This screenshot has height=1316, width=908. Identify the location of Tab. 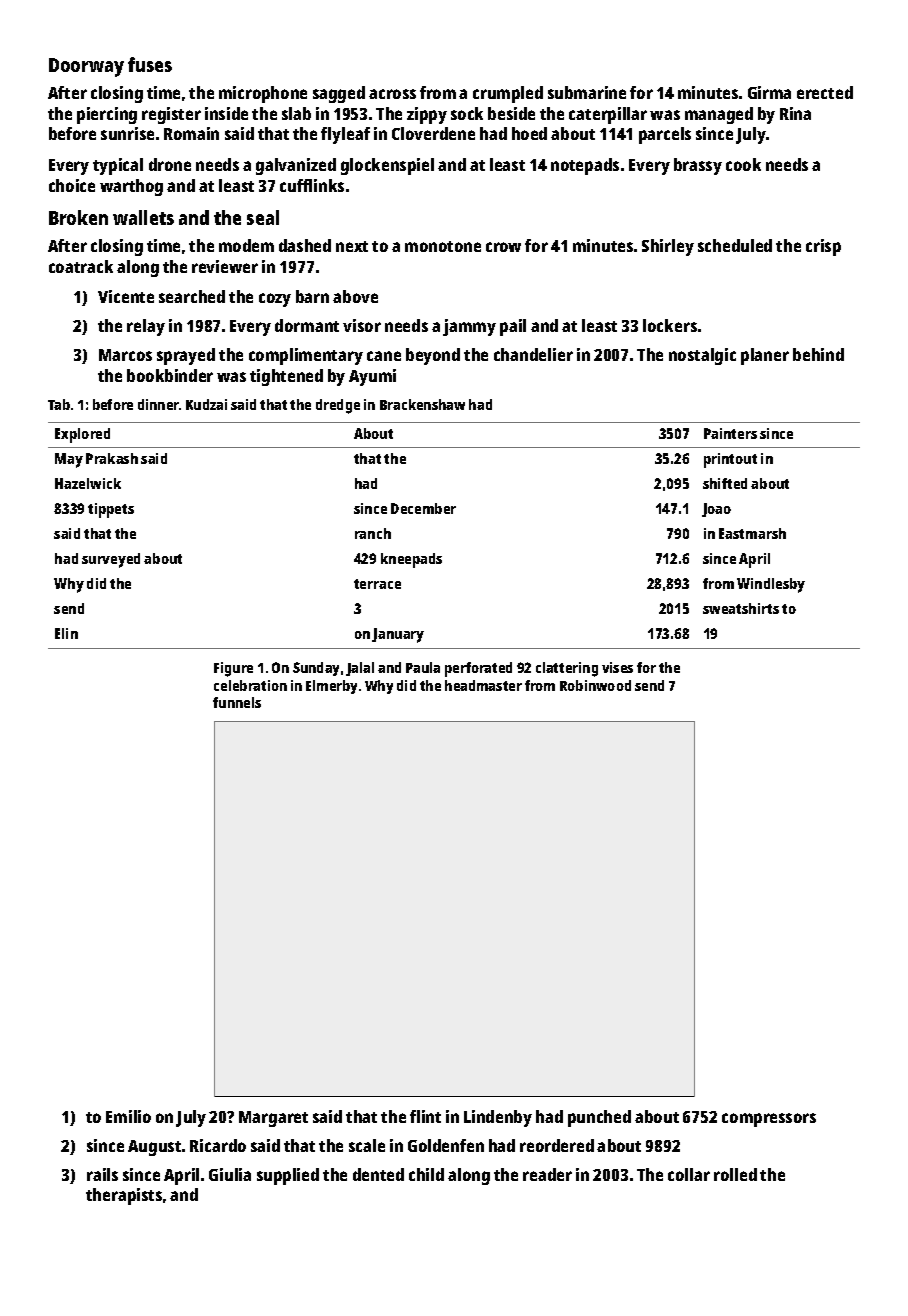
(59, 404).
